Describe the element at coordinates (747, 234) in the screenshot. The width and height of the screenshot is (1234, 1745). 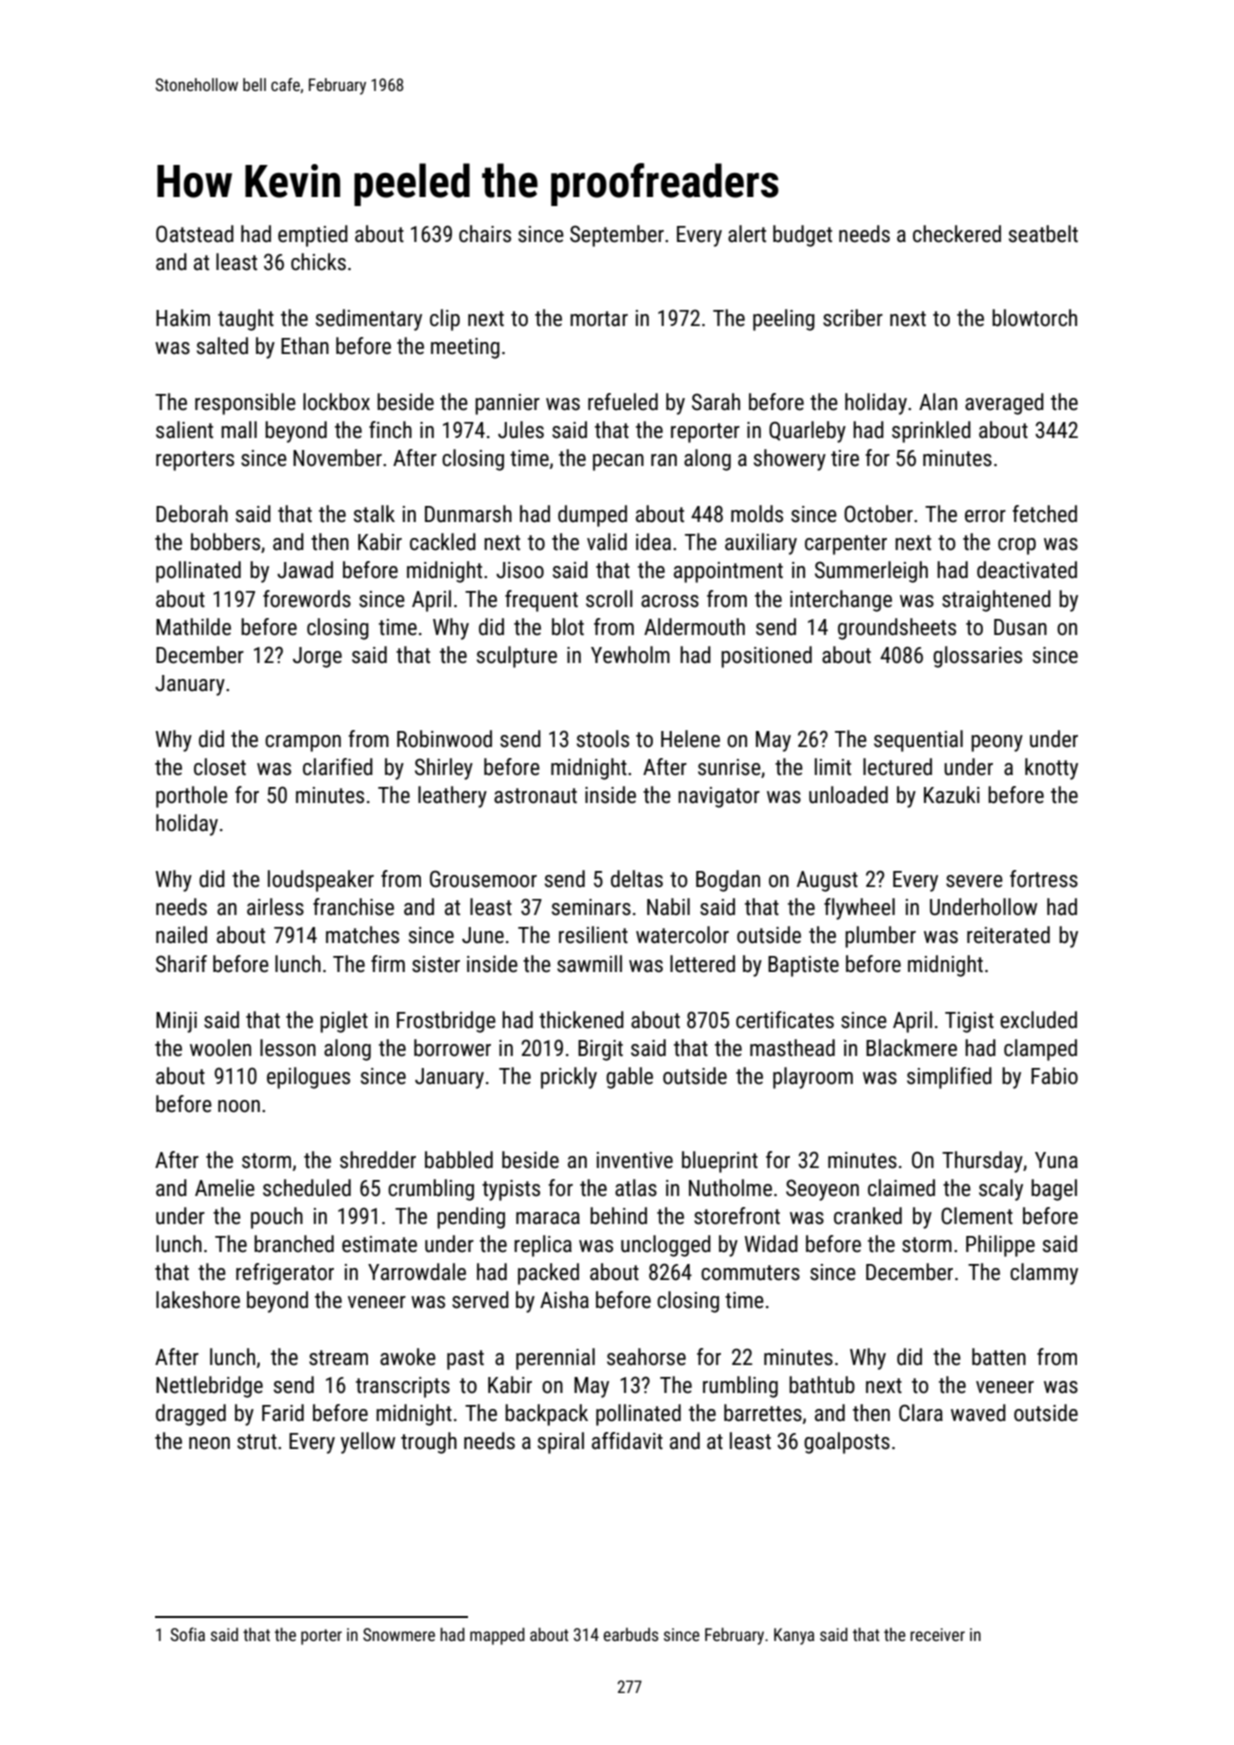
I see `alert` at that location.
